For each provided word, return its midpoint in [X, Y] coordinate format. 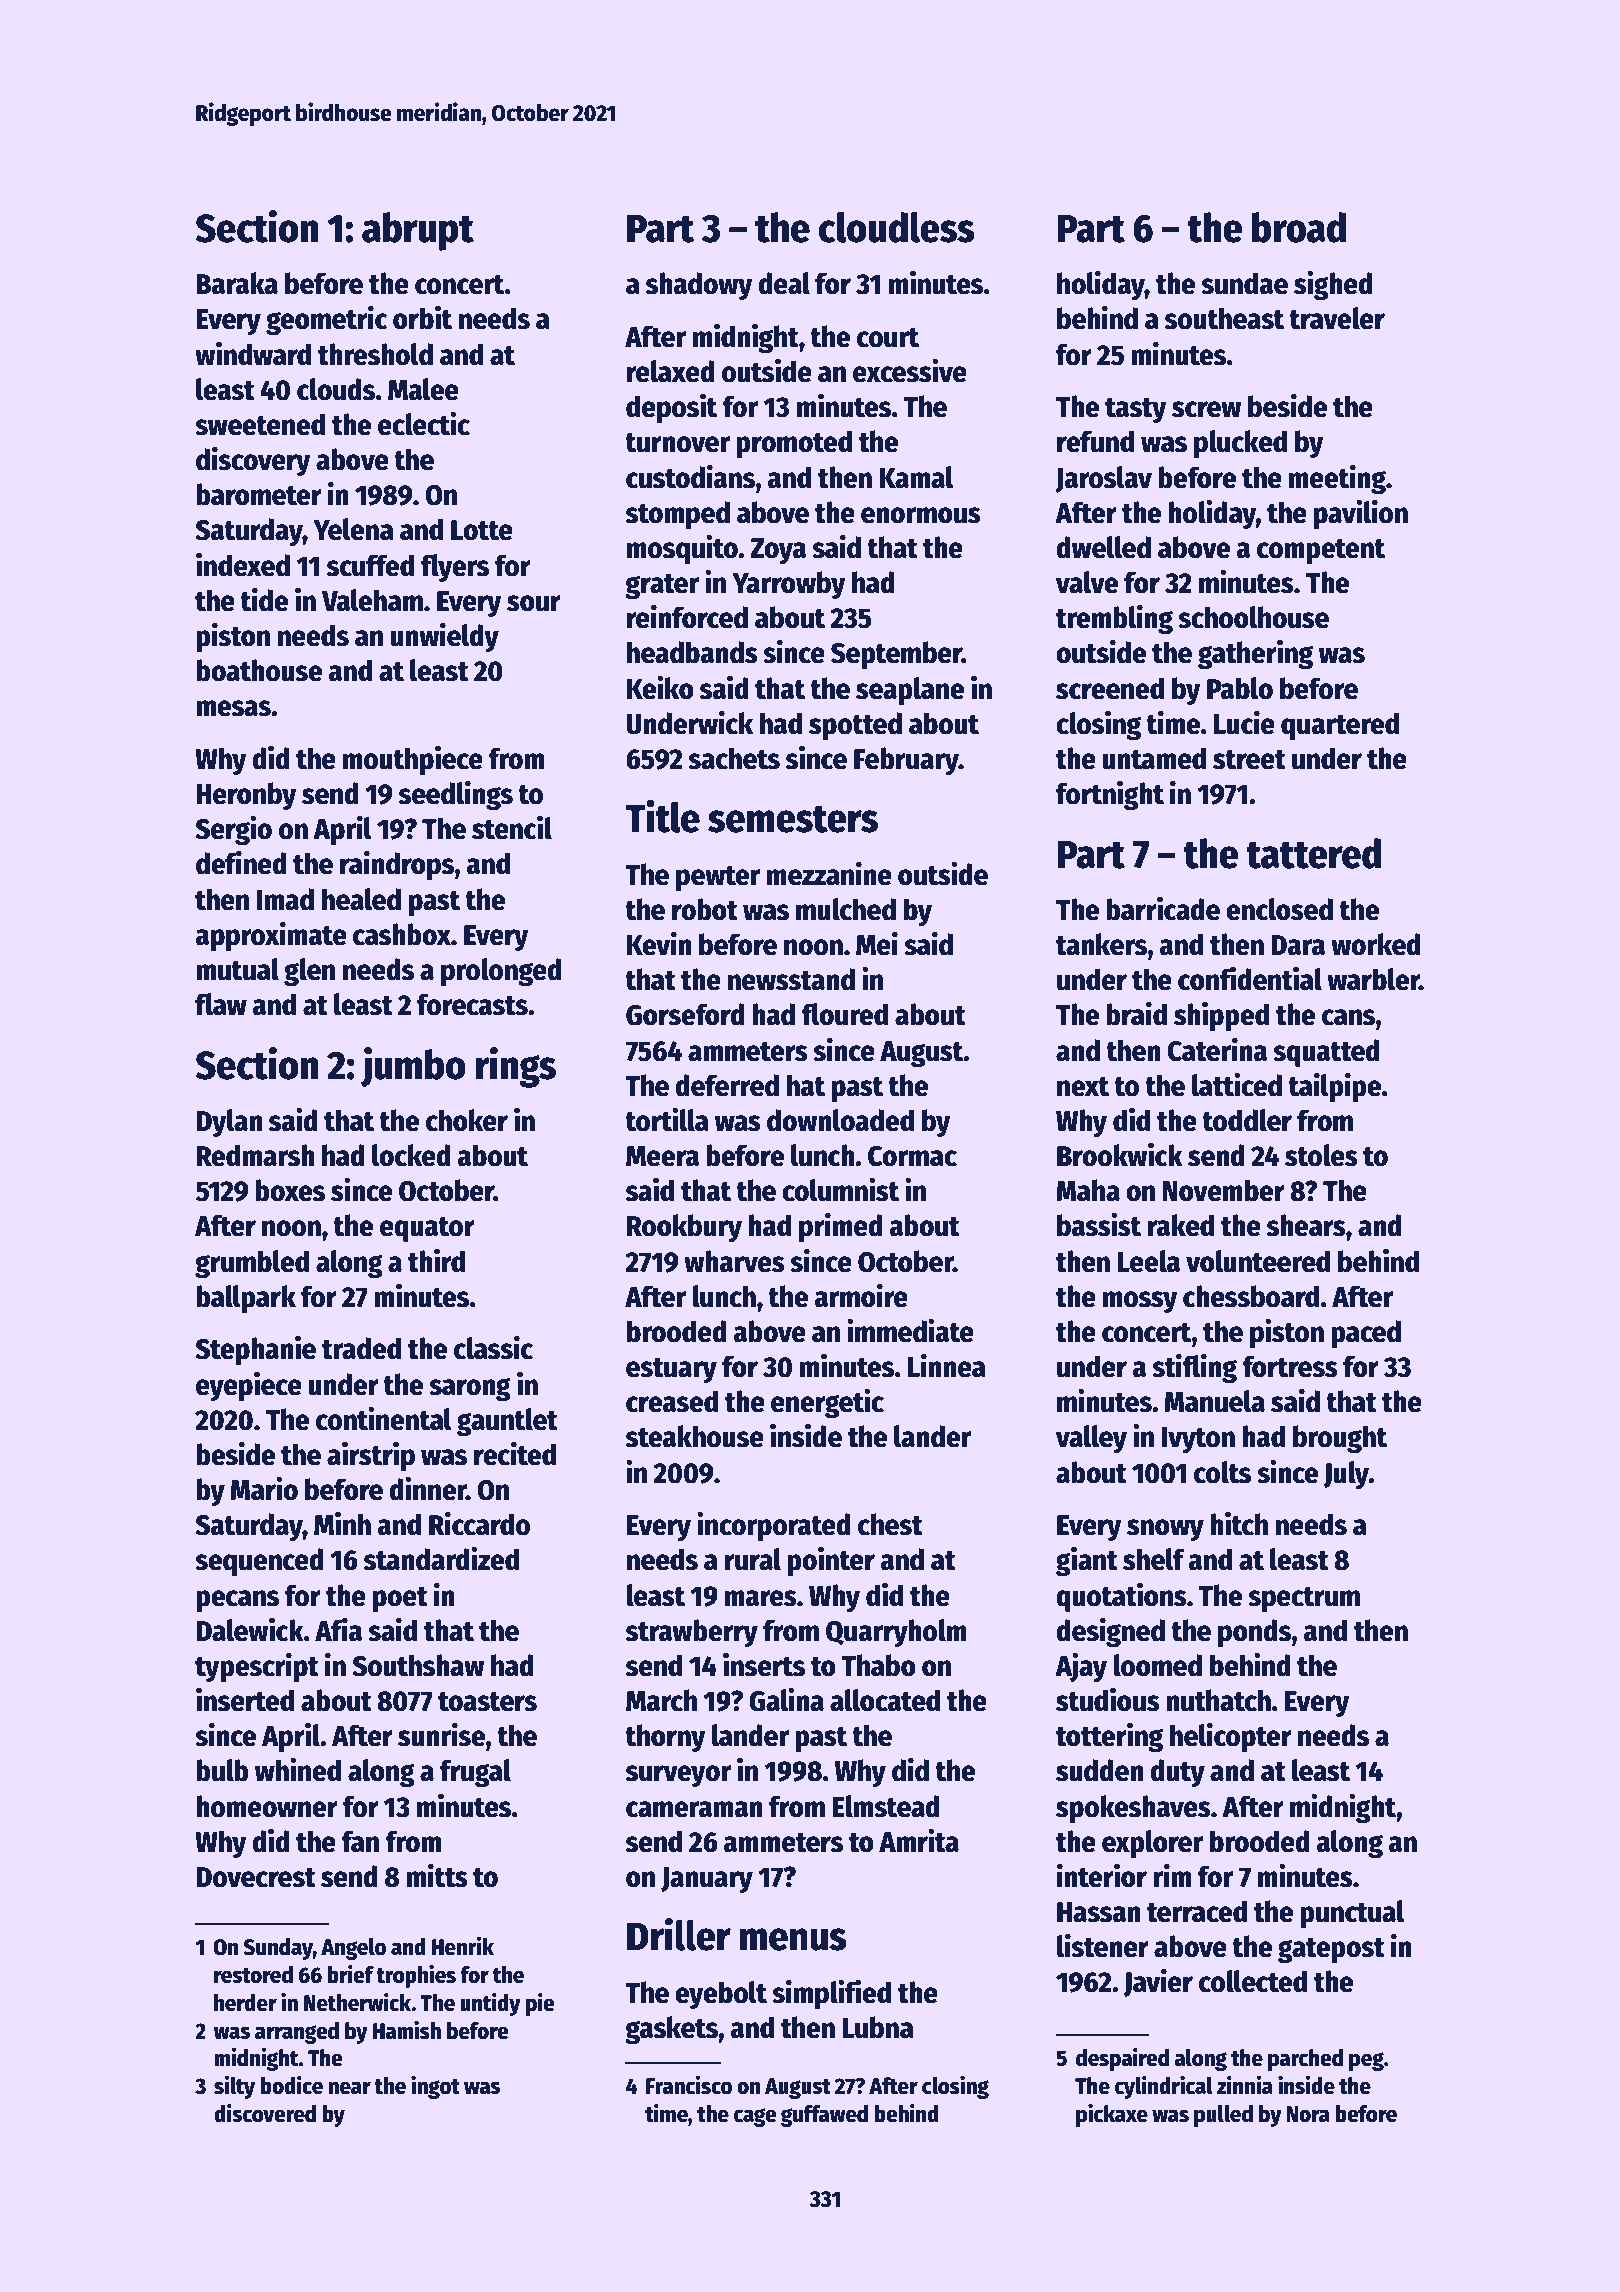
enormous [921, 515]
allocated [885, 1700]
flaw [221, 1004]
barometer [259, 494]
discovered [265, 2113]
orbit [422, 318]
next [1083, 1087]
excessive [910, 371]
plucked [1240, 444]
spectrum [1304, 1599]
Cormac [912, 1156]
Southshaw [418, 1665]
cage [755, 2117]
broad [1299, 227]
